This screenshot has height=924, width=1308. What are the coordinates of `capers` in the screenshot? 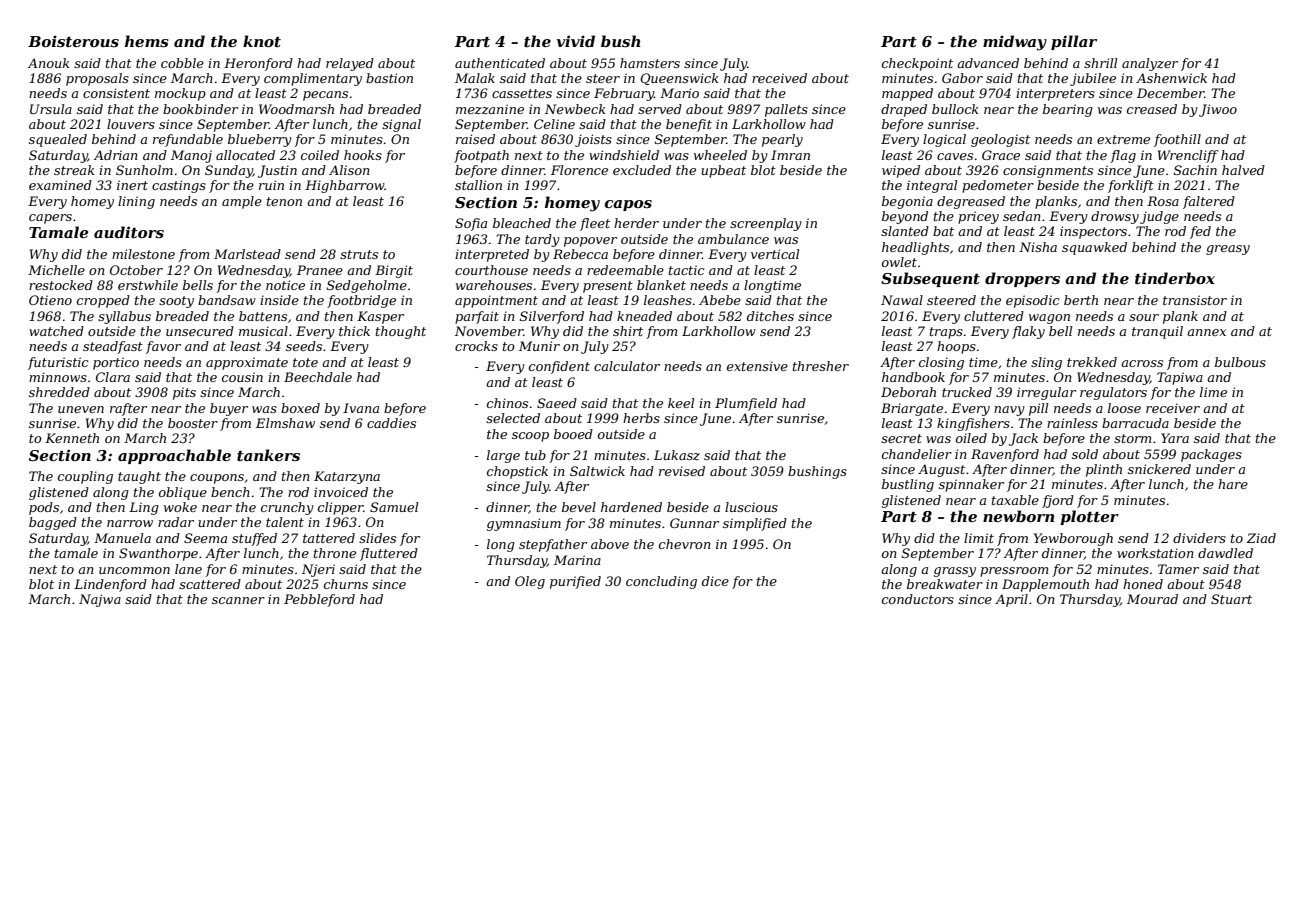 It's located at (50, 219).
